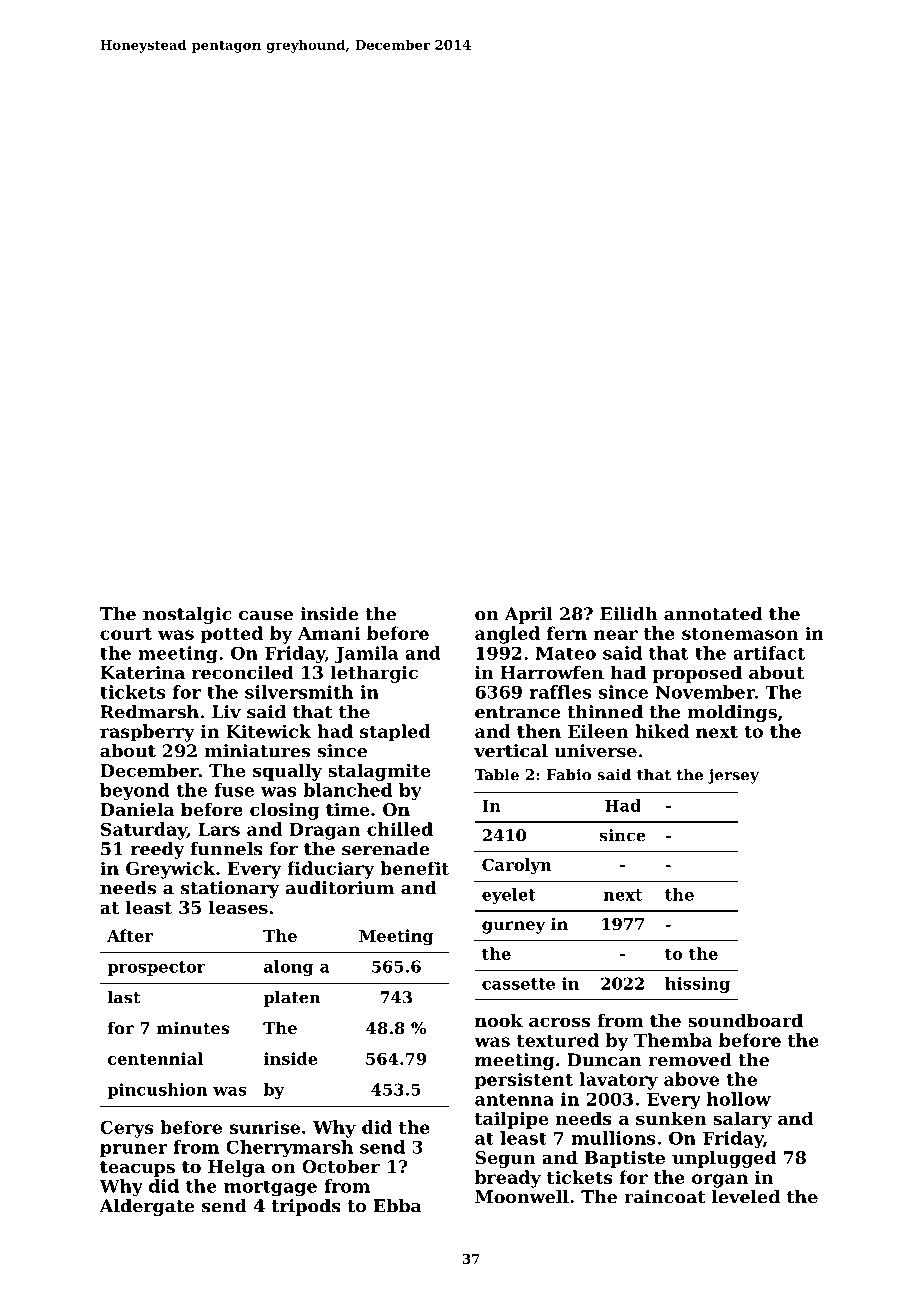 The height and width of the screenshot is (1308, 924). I want to click on annotated, so click(713, 614).
